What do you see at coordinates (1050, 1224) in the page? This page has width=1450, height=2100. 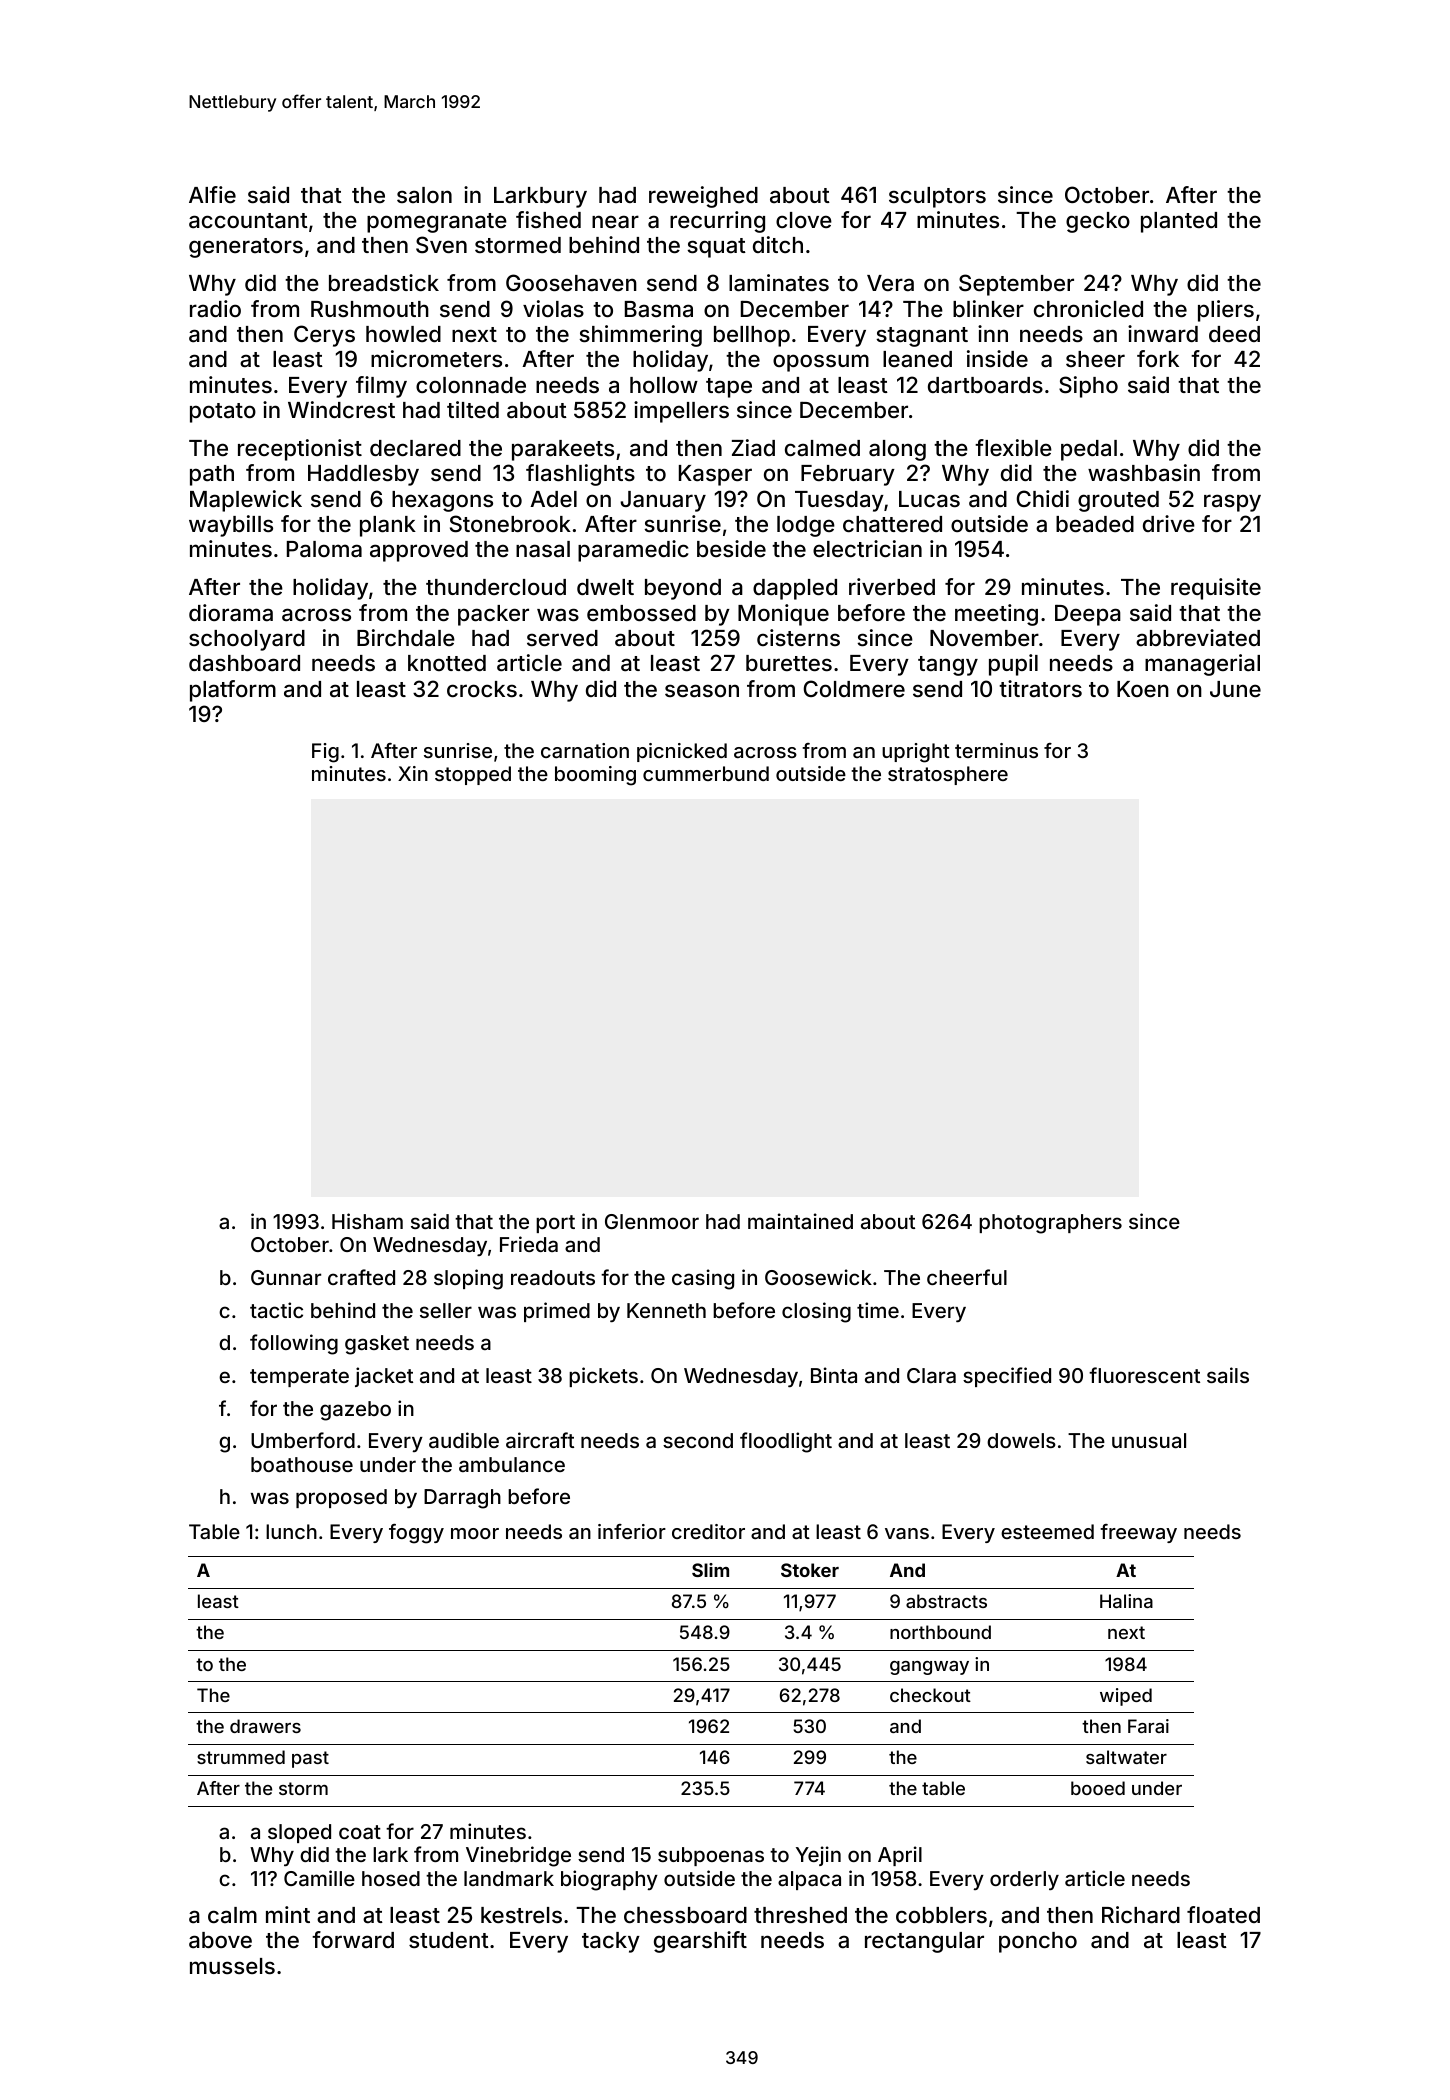 I see `photographers` at bounding box center [1050, 1224].
